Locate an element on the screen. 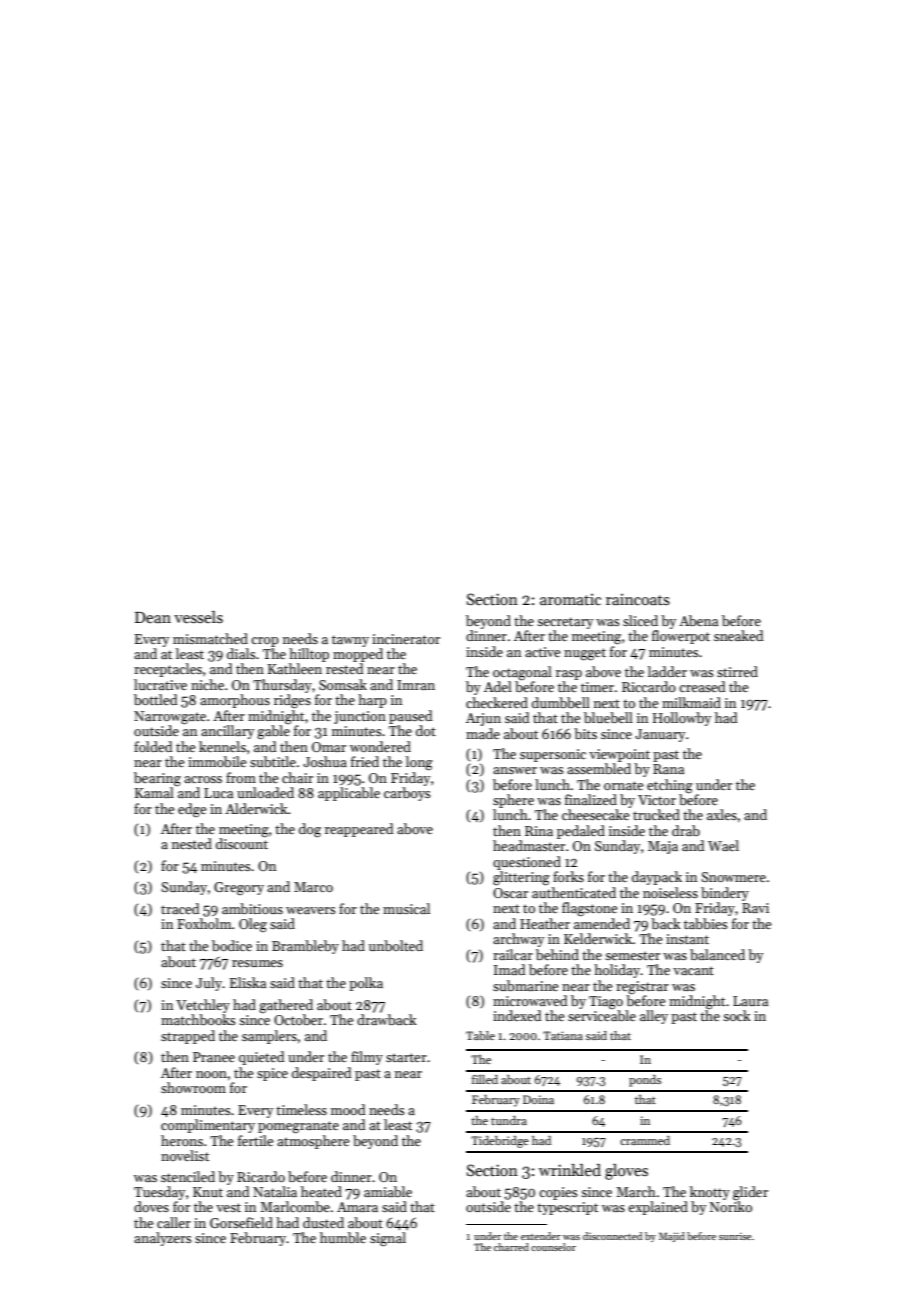 This screenshot has width=908, height=1316. incinerator is located at coordinates (406, 639).
